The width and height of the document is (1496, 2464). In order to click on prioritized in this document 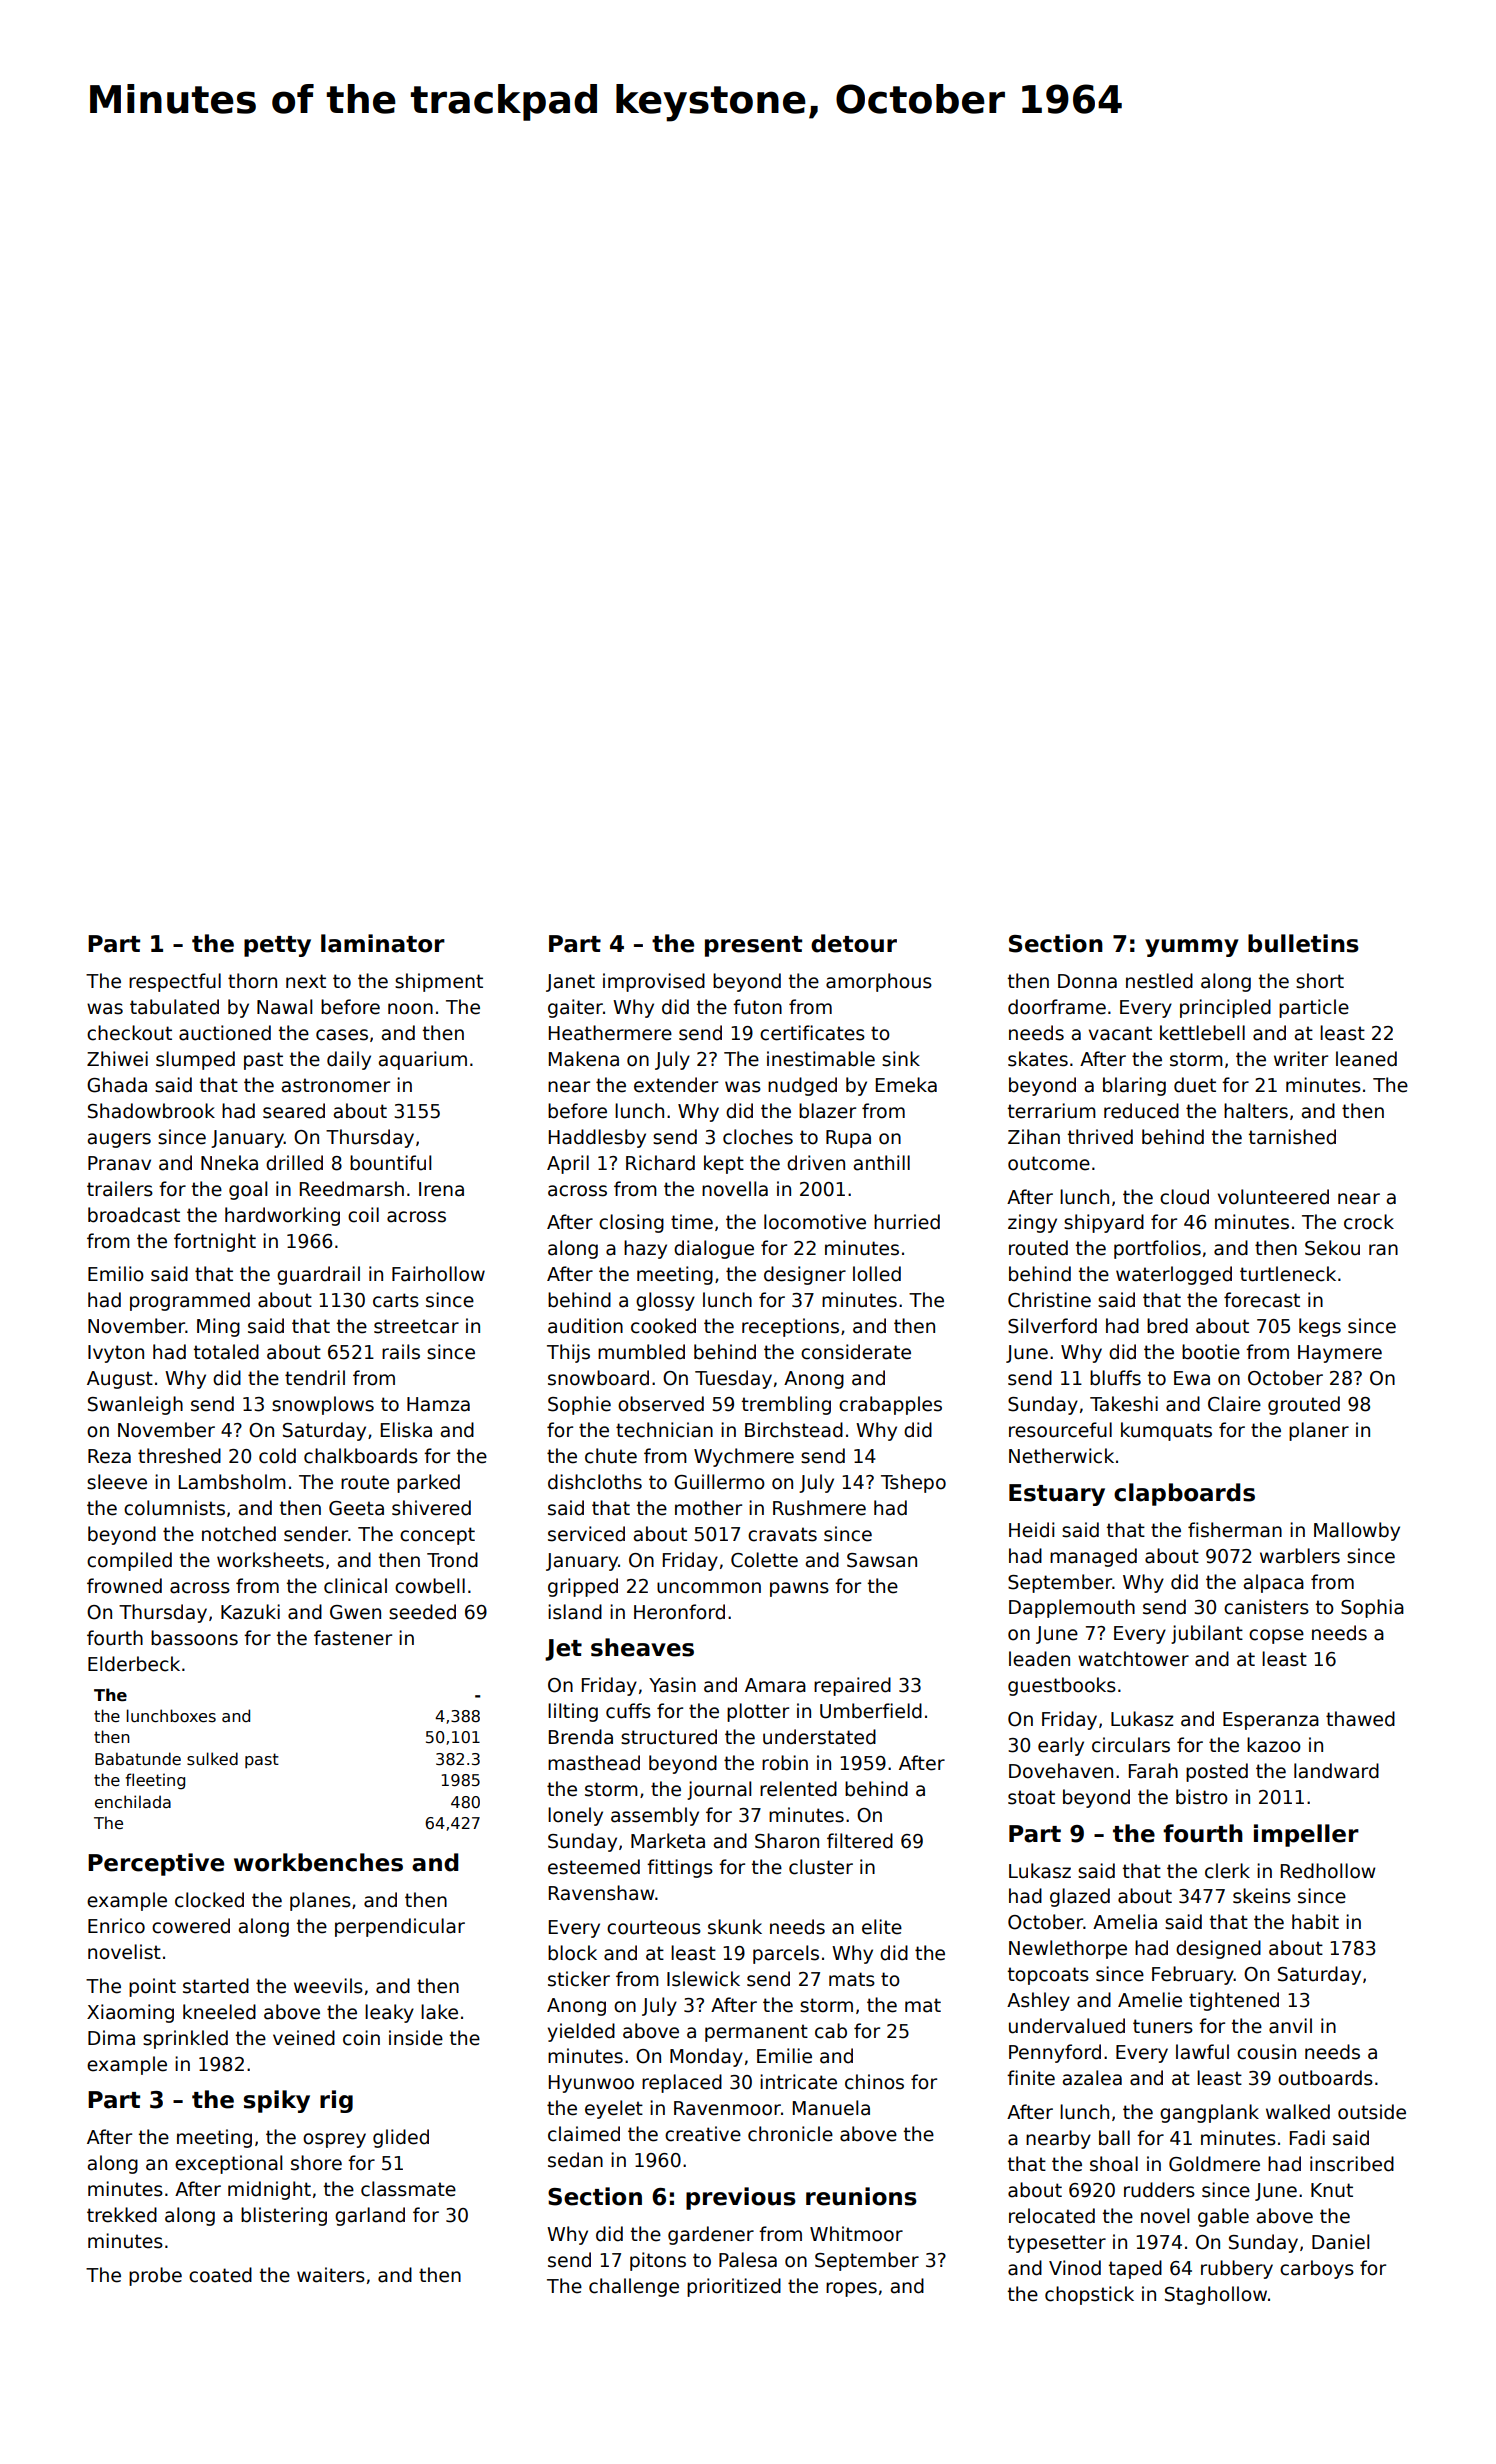, I will do `click(734, 2287)`.
